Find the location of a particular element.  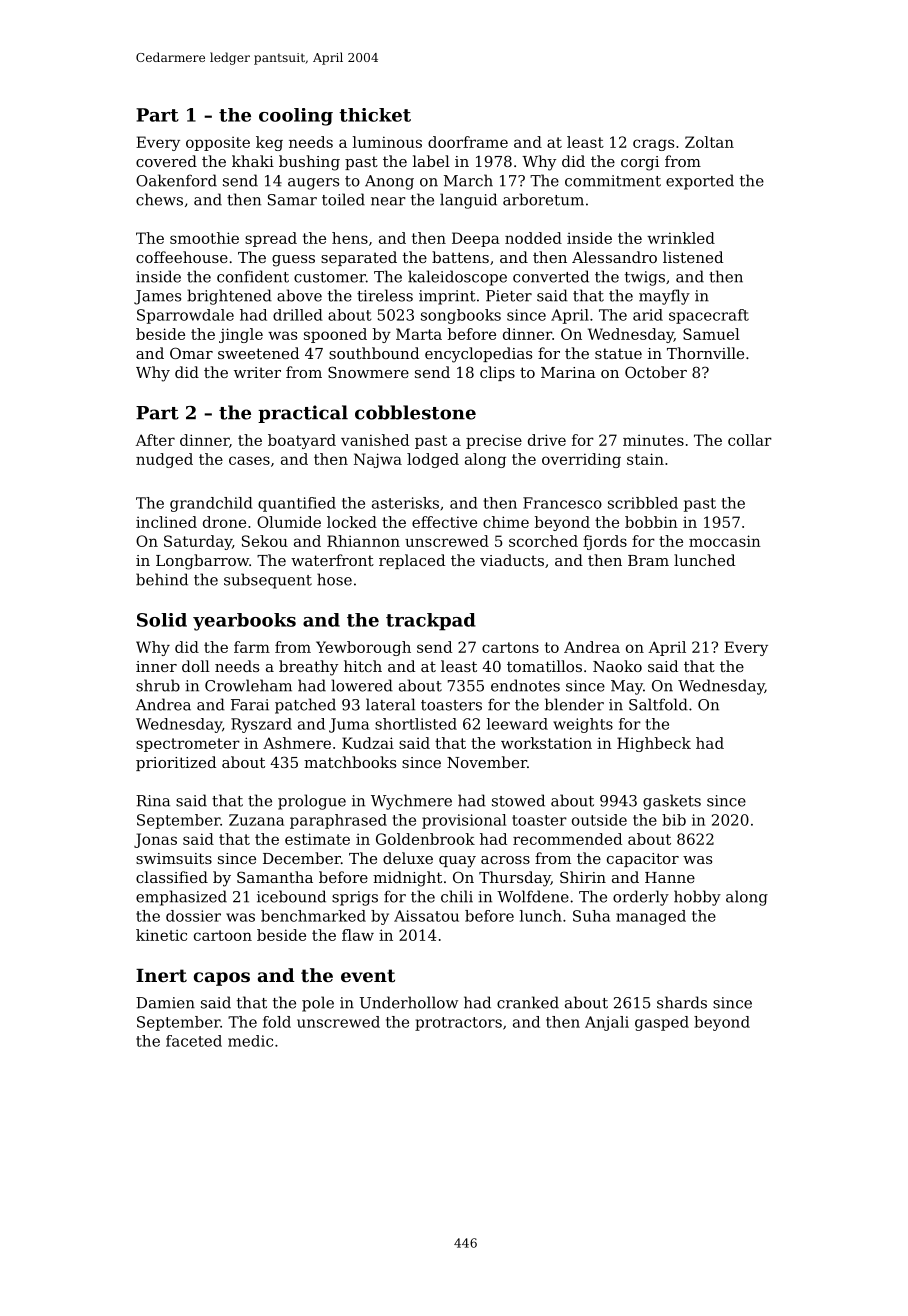

kinetic is located at coordinates (161, 935).
